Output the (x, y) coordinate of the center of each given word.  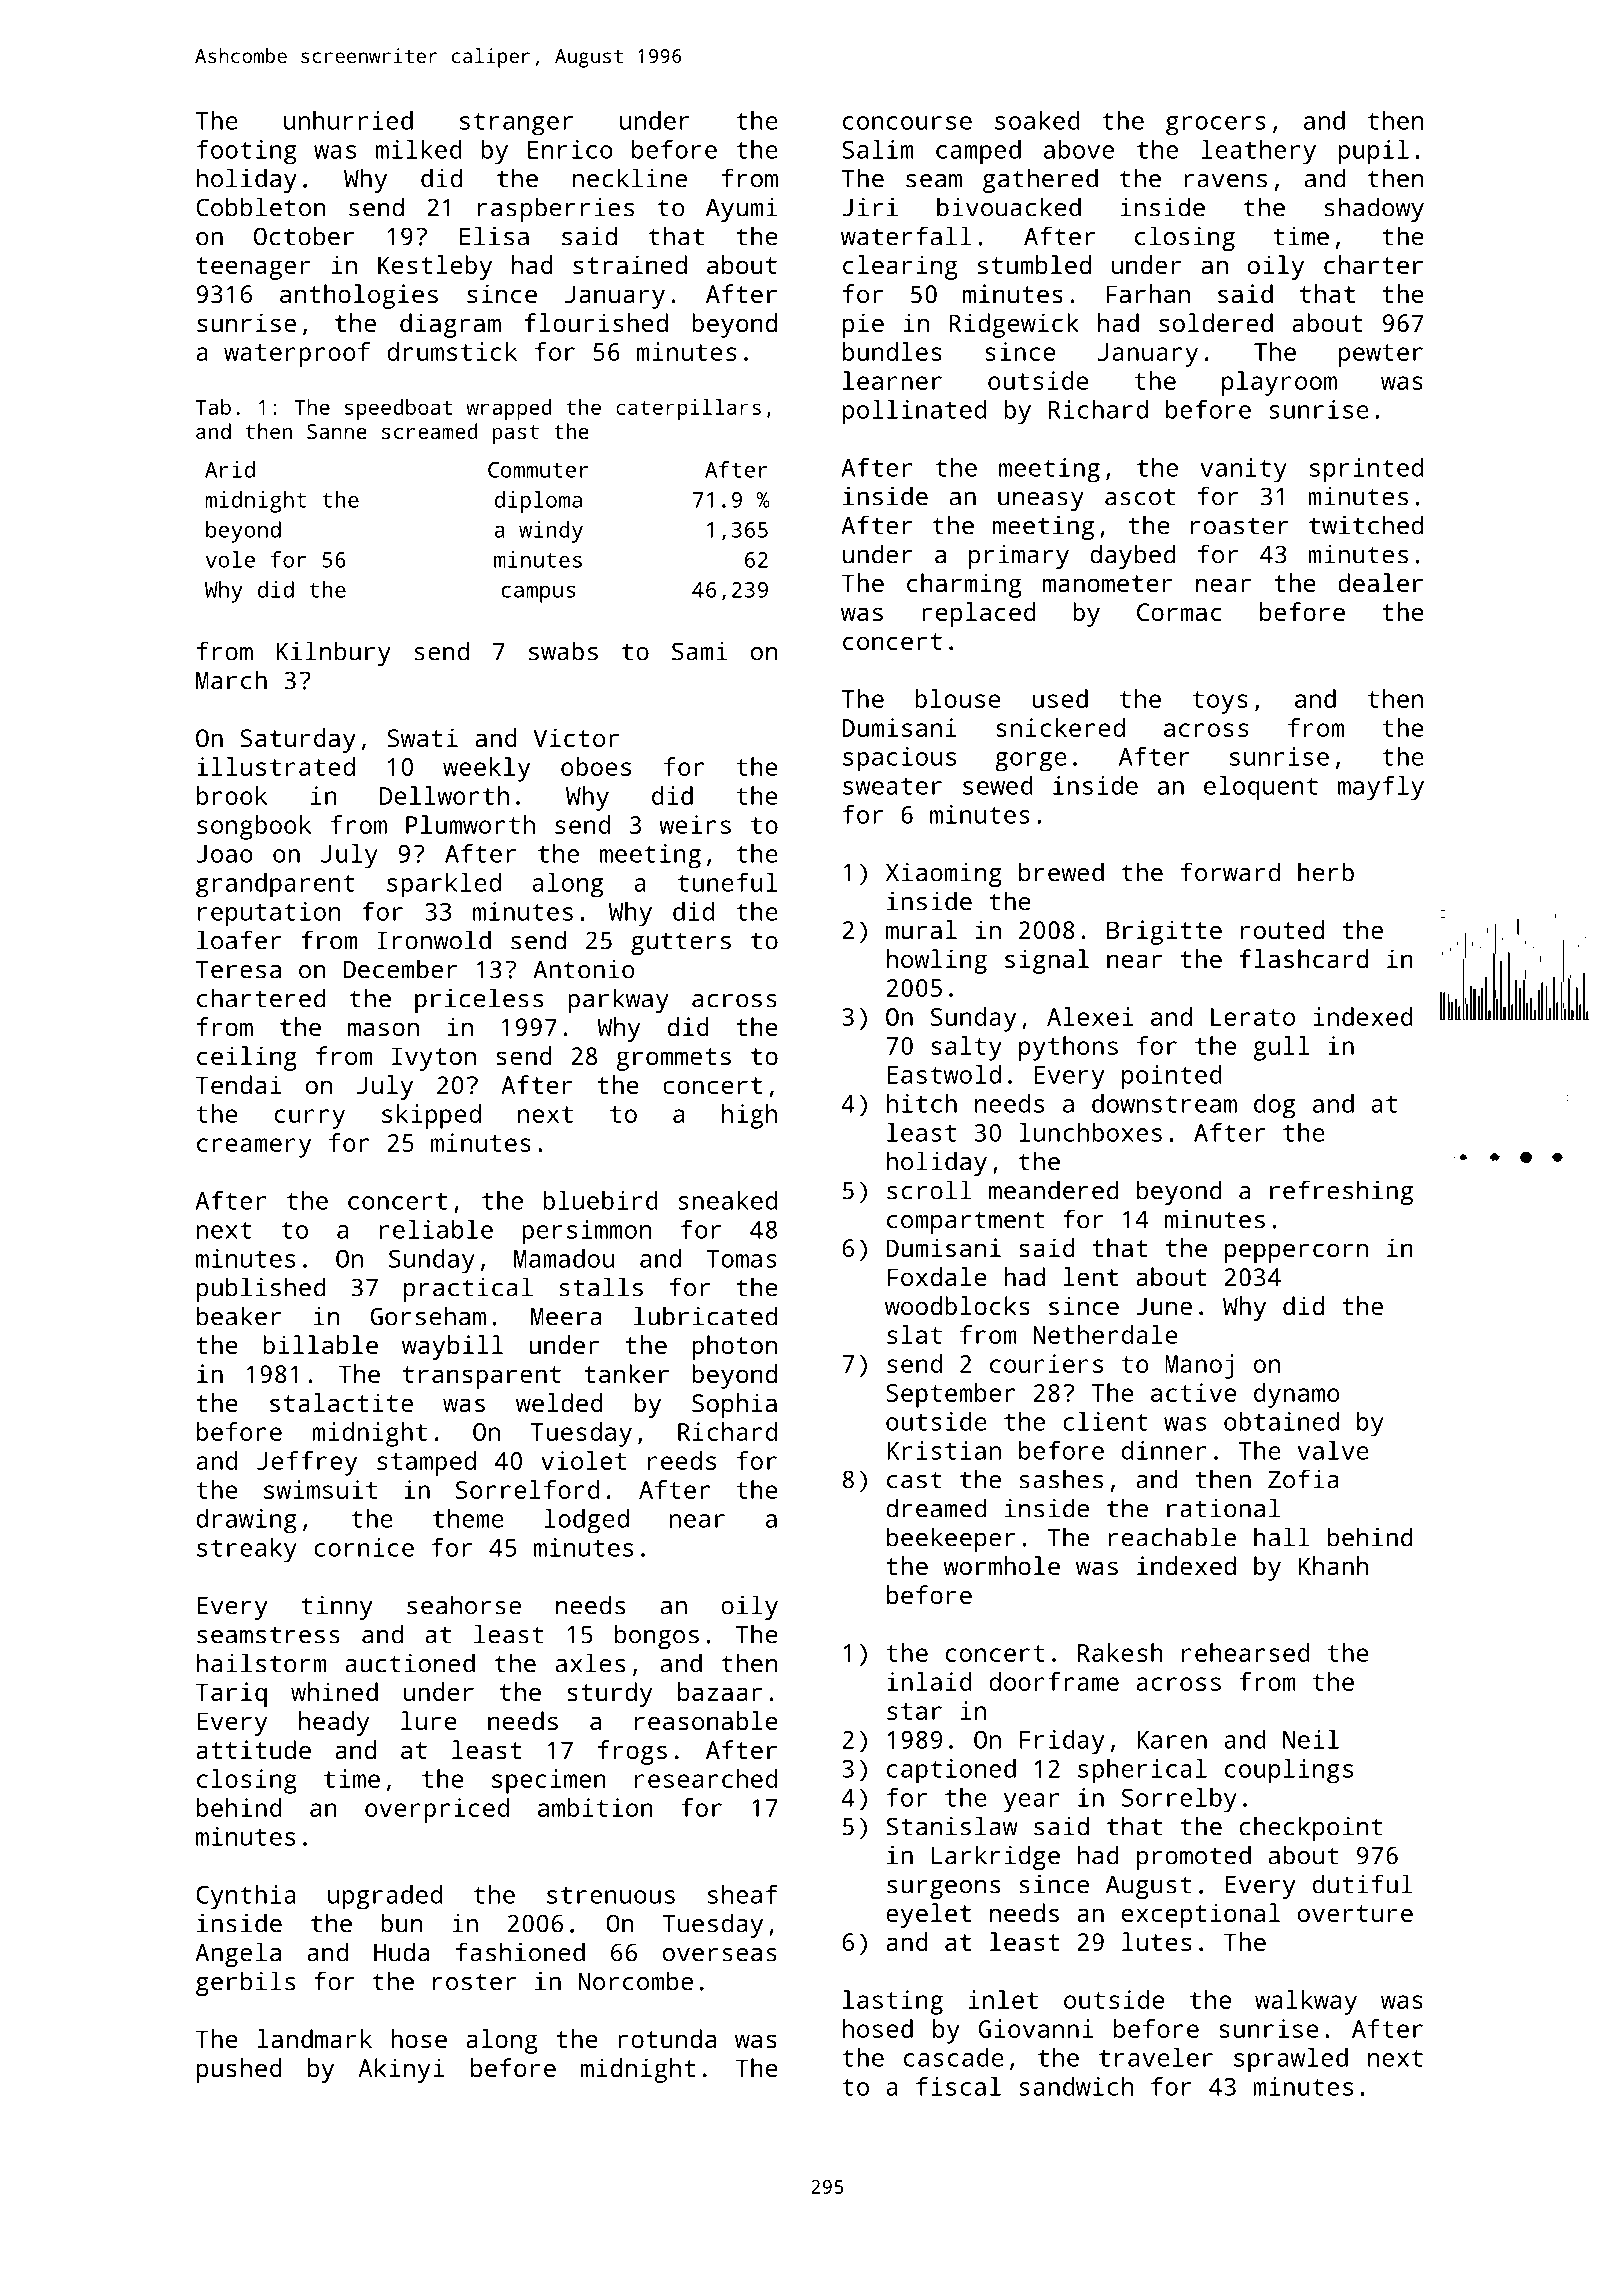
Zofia (1303, 1479)
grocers (1216, 126)
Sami (700, 651)
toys (1220, 702)
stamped (426, 1463)
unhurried (348, 120)
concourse (907, 123)
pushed (239, 2070)
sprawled (1291, 2060)
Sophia (734, 1405)
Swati (422, 737)
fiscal (958, 2086)
